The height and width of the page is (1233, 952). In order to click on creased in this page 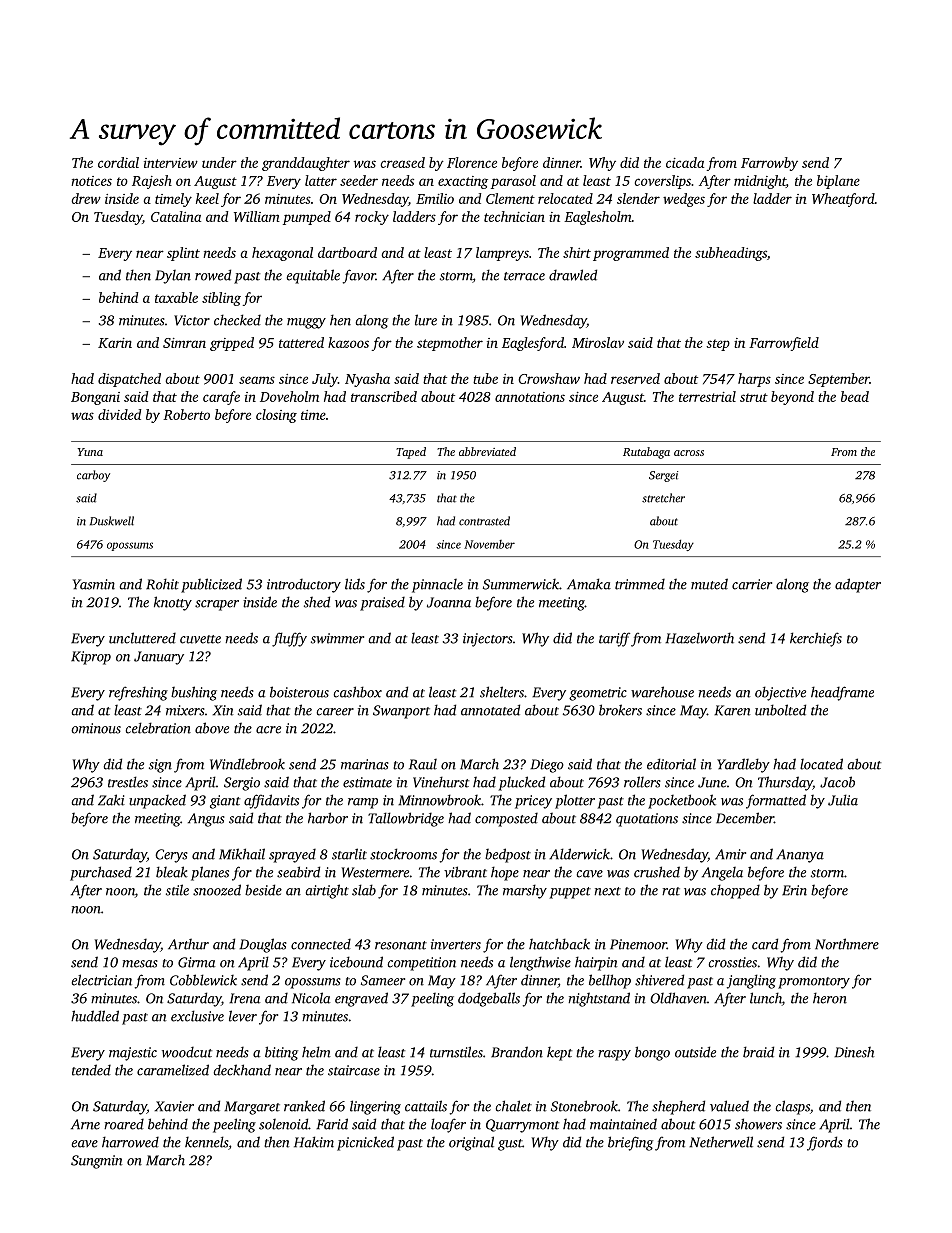, I will do `click(403, 162)`.
